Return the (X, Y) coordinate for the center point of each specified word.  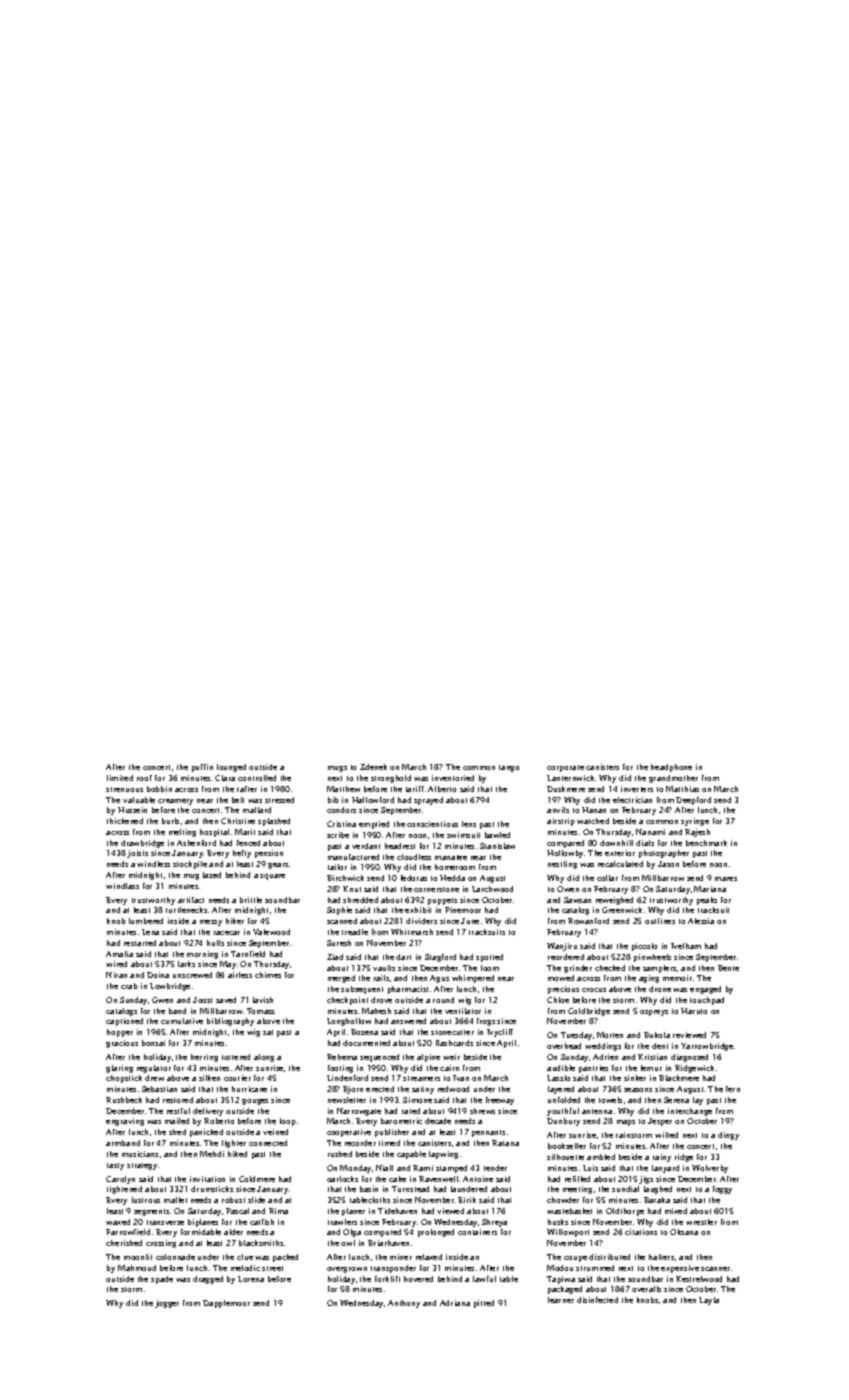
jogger (167, 1304)
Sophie (339, 911)
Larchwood (492, 889)
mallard (257, 810)
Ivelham (686, 946)
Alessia (701, 921)
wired (116, 964)
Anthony (404, 1304)
